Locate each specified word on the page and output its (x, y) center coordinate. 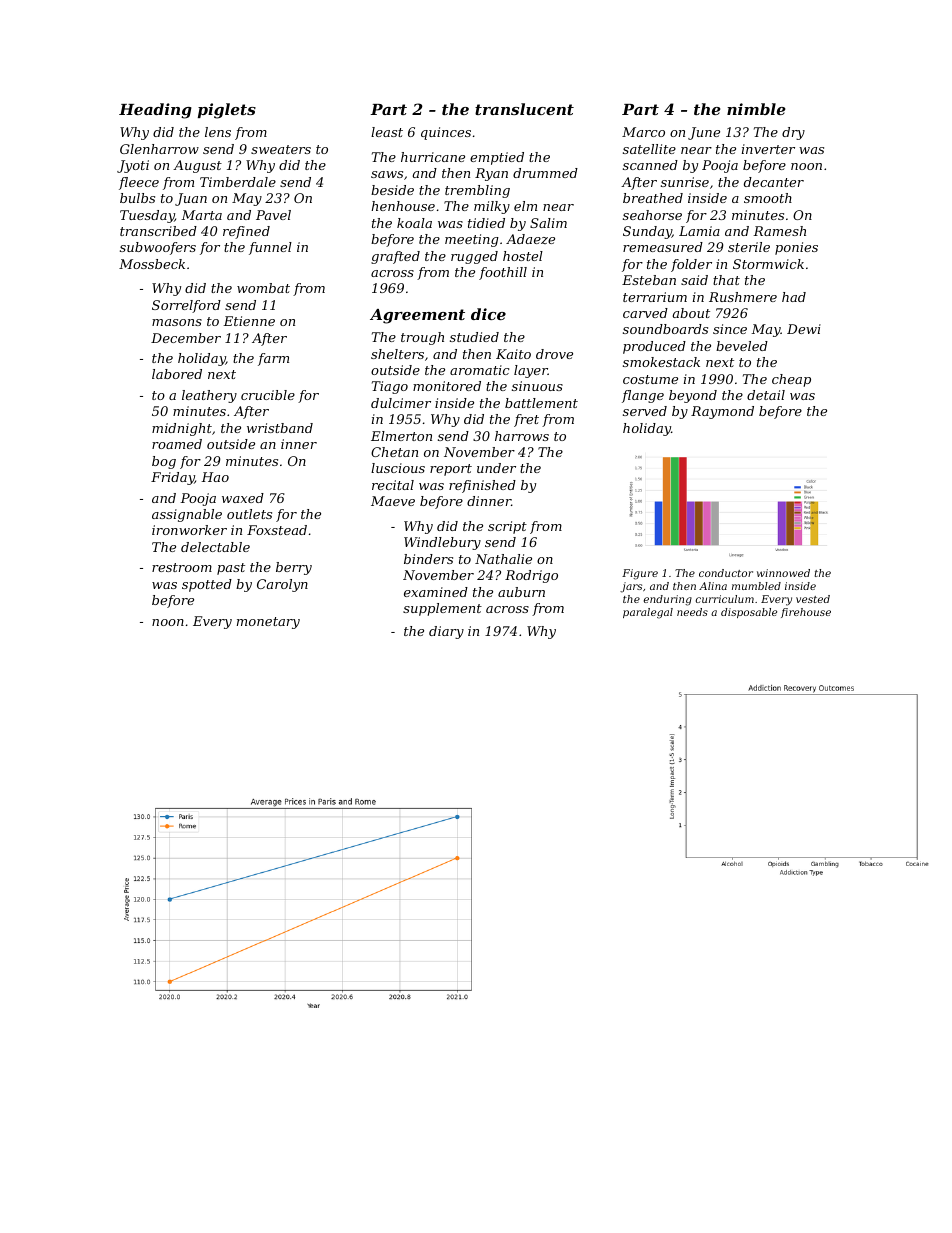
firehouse (806, 613)
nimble (756, 109)
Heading (155, 111)
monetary (268, 623)
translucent (524, 109)
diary (446, 632)
